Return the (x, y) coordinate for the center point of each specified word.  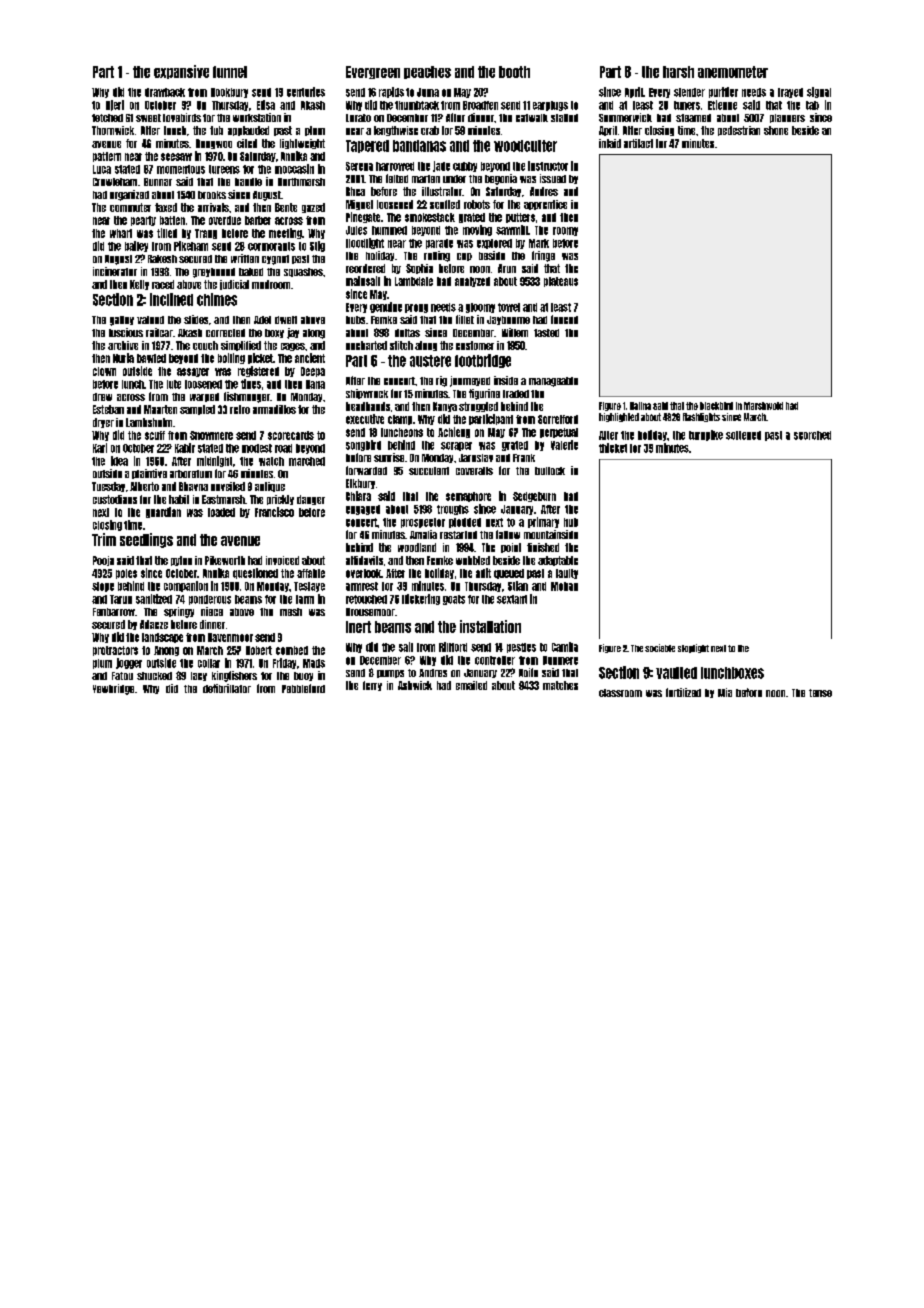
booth (514, 72)
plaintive (149, 474)
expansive (181, 72)
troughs (453, 510)
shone (776, 130)
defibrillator (227, 688)
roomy (565, 231)
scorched (812, 435)
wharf (121, 233)
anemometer (733, 72)
